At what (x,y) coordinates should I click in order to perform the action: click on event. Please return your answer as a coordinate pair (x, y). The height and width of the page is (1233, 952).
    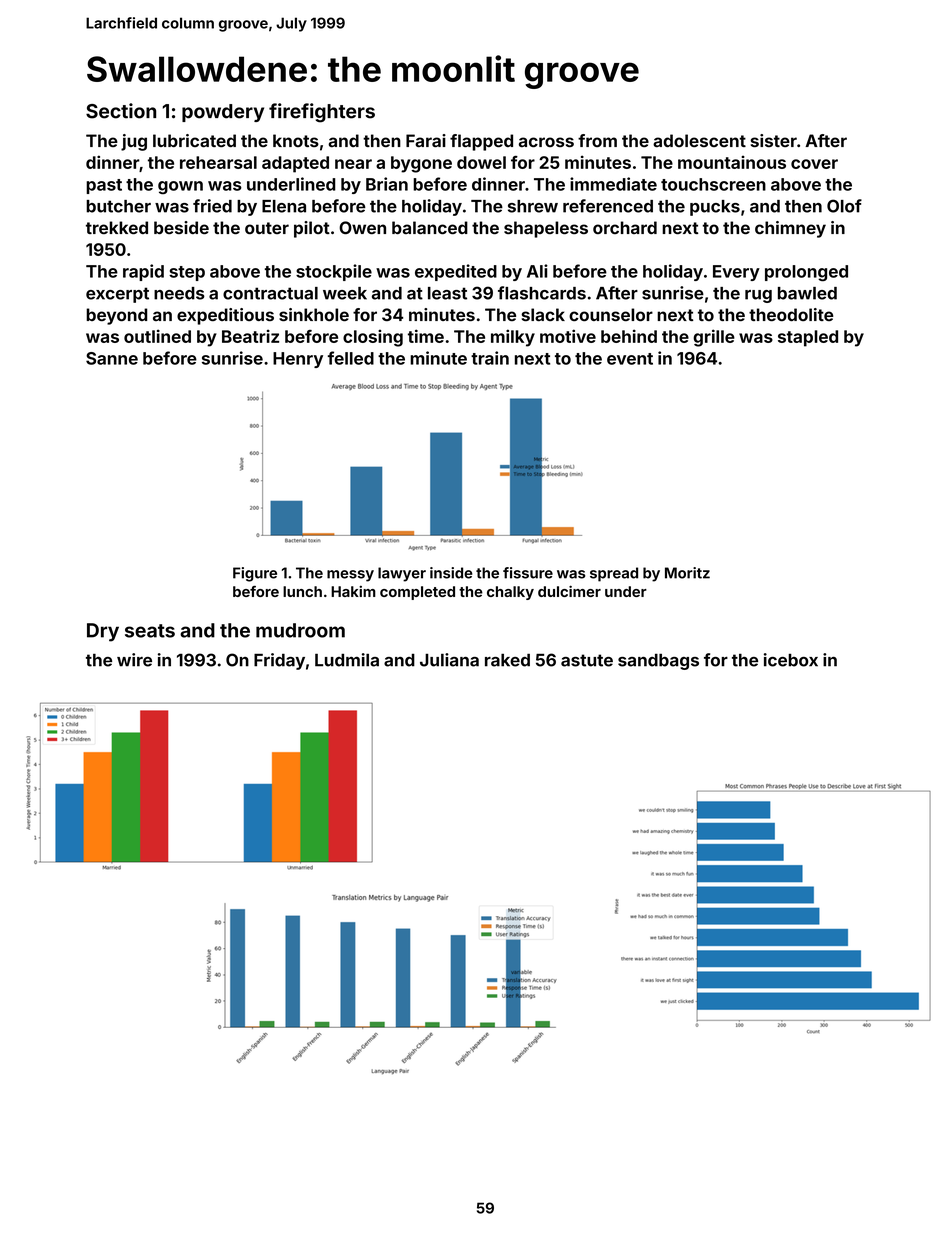
    Looking at the image, I should click on (630, 359).
